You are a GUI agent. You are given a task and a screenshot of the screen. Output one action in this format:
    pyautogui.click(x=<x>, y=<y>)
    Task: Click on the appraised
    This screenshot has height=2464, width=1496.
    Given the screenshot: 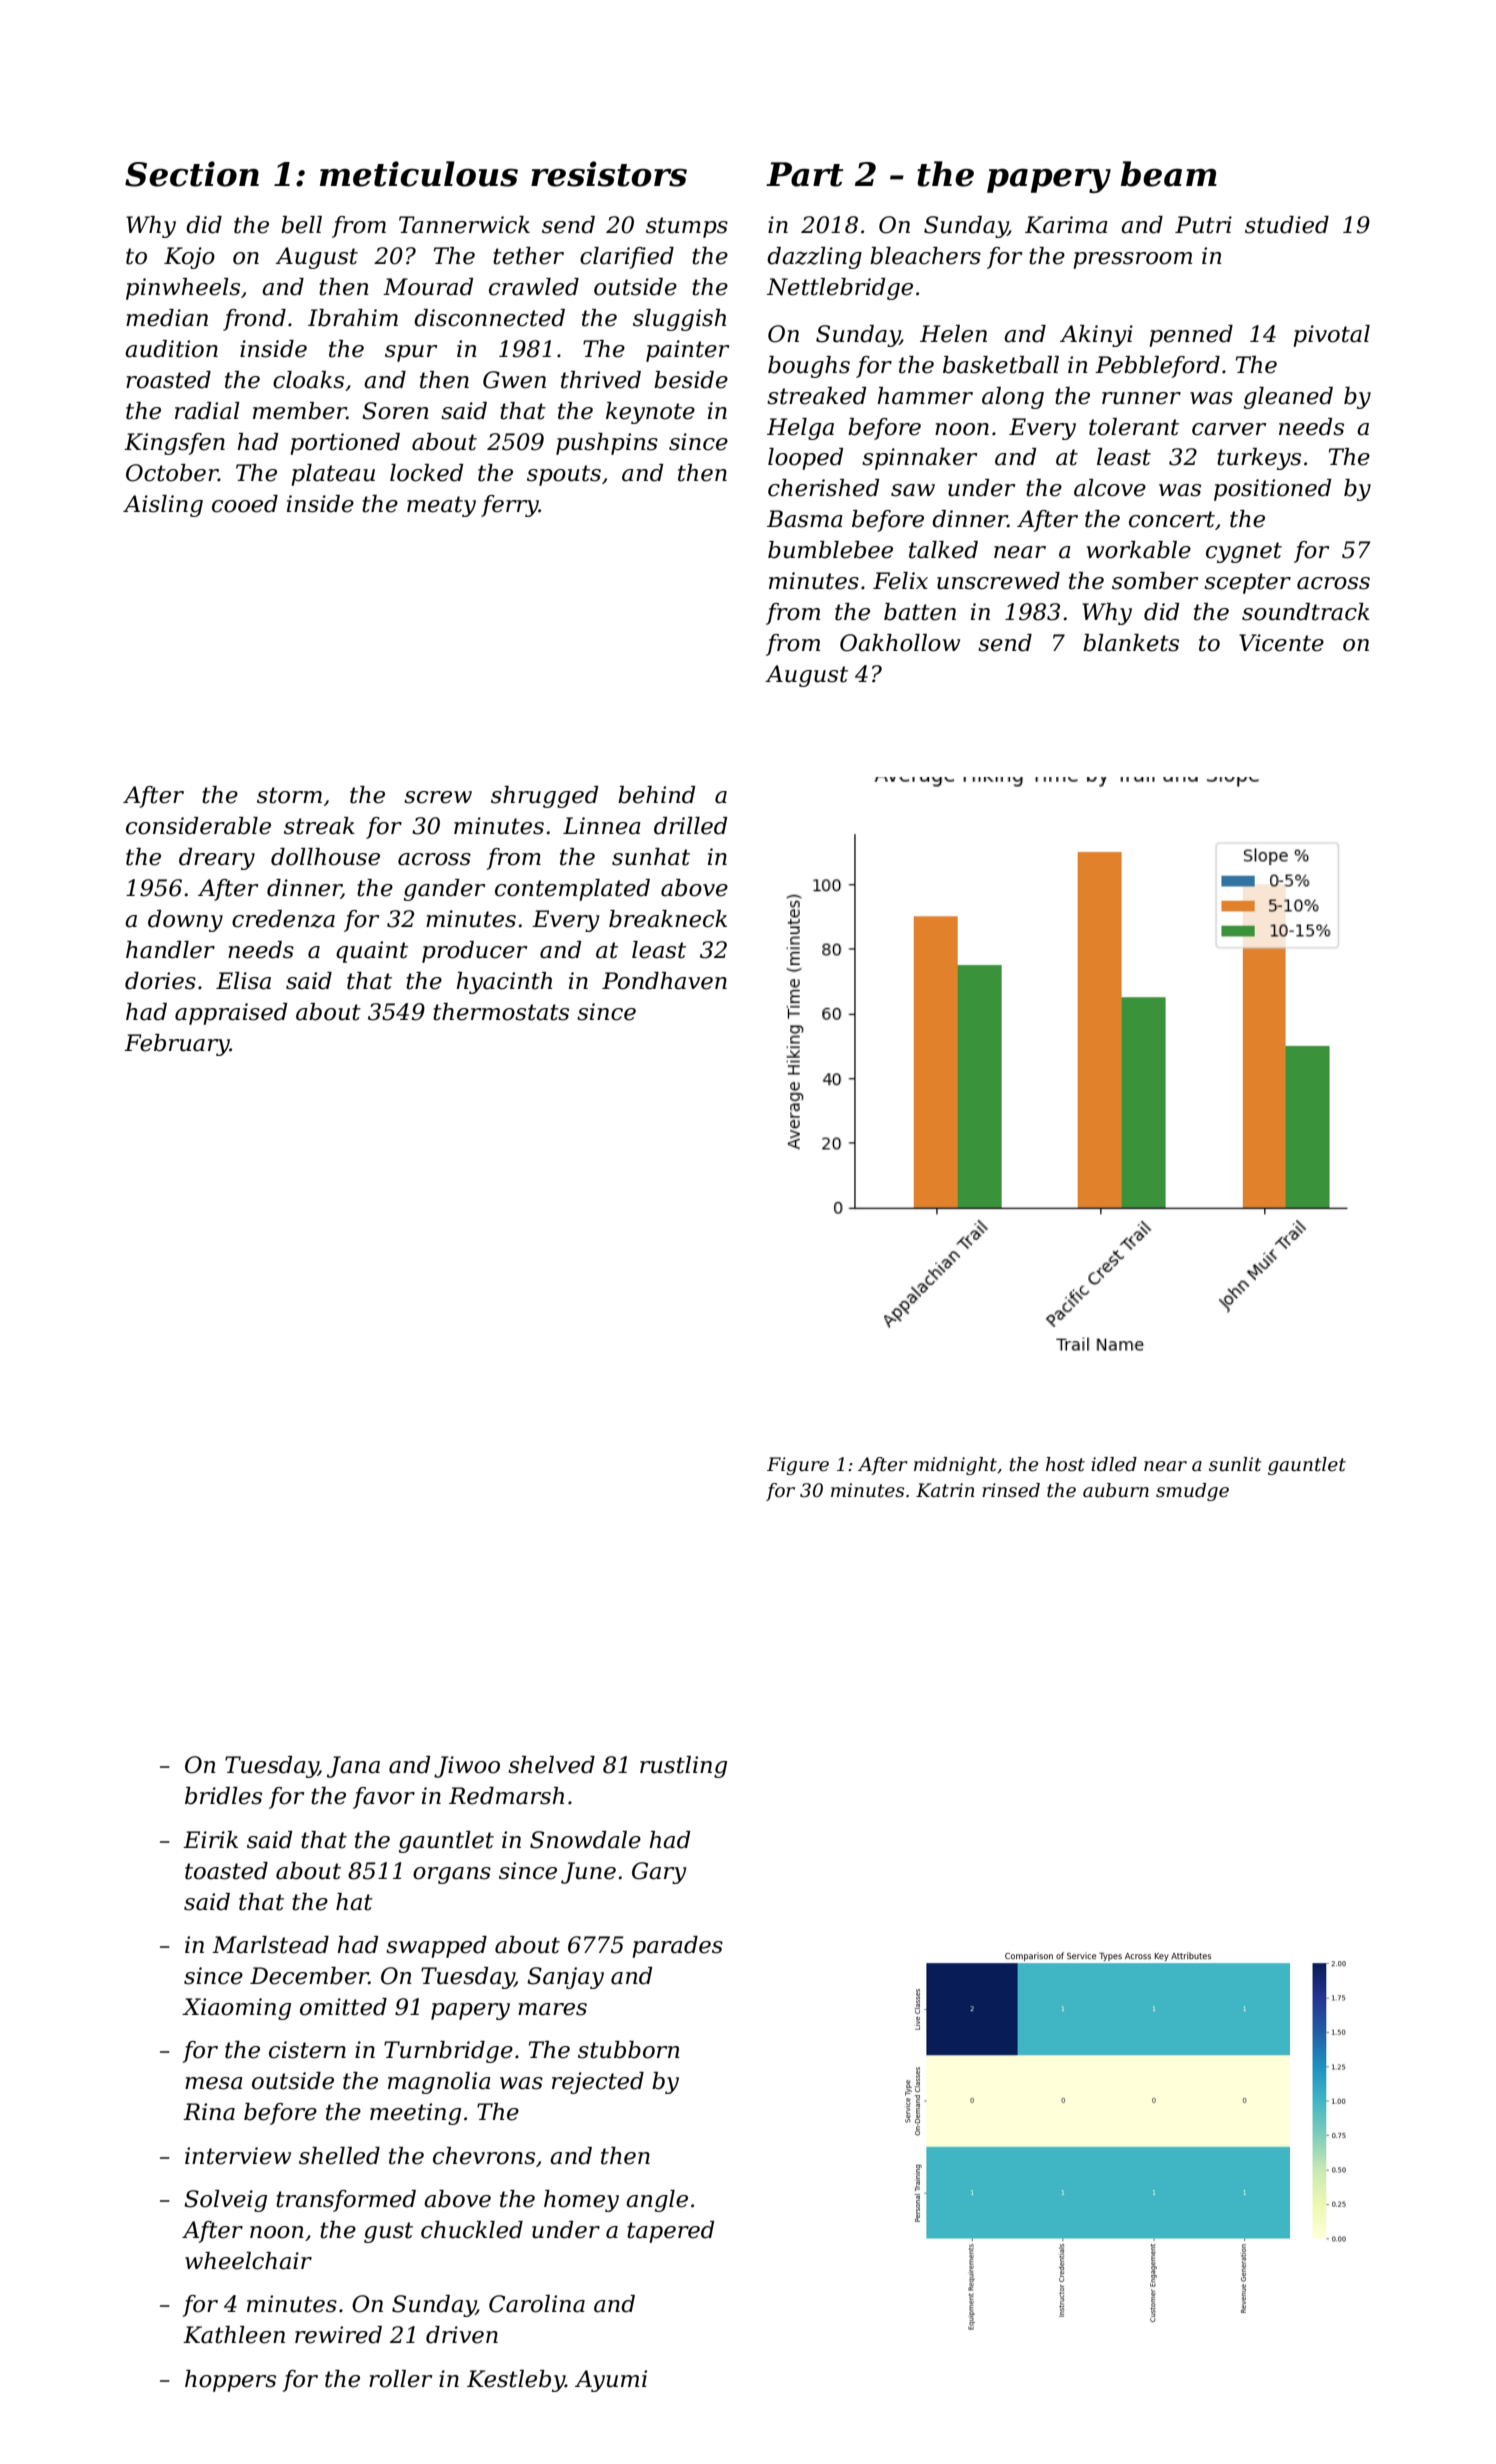 What is the action you would take?
    pyautogui.click(x=231, y=1014)
